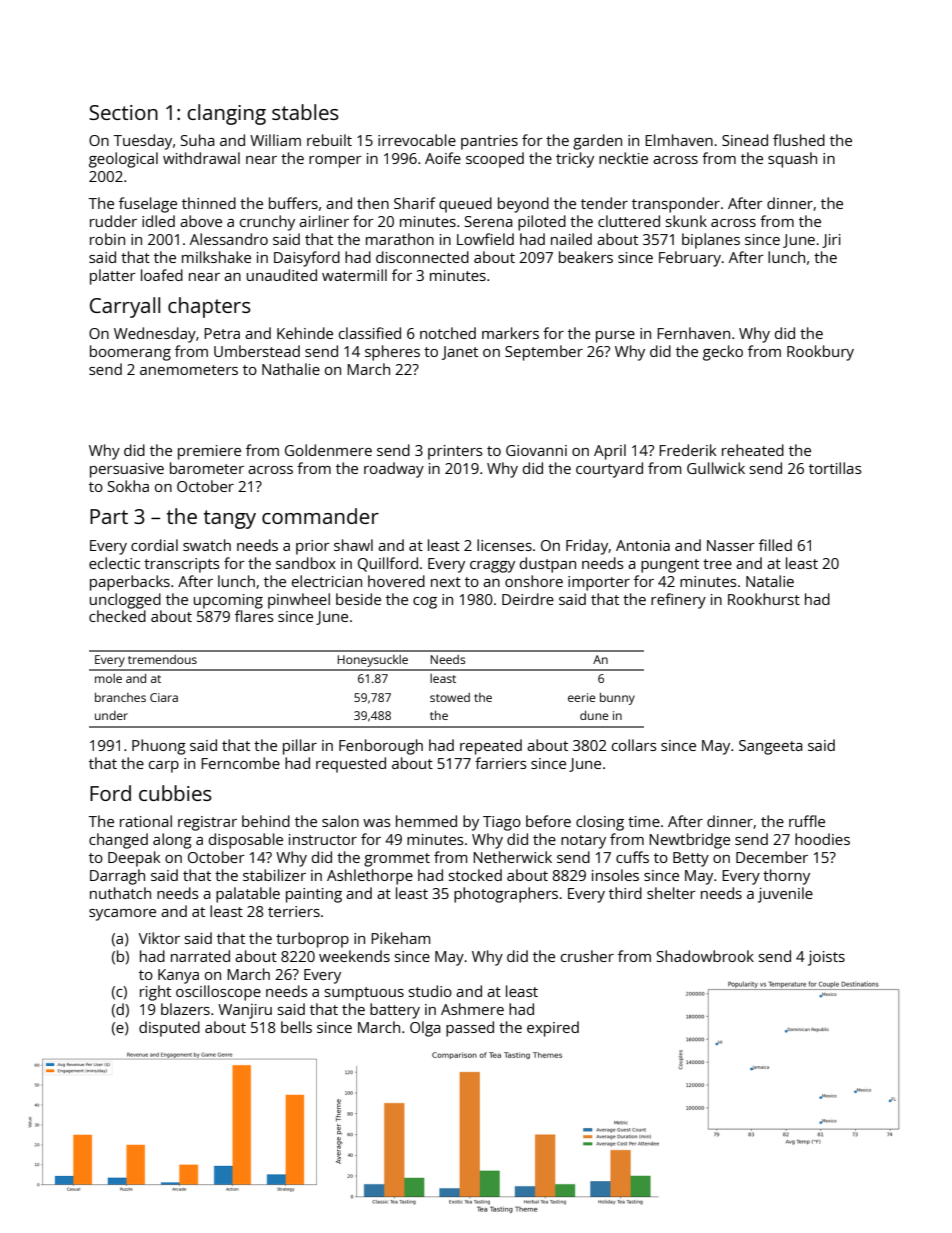  I want to click on transponder, so click(676, 205).
